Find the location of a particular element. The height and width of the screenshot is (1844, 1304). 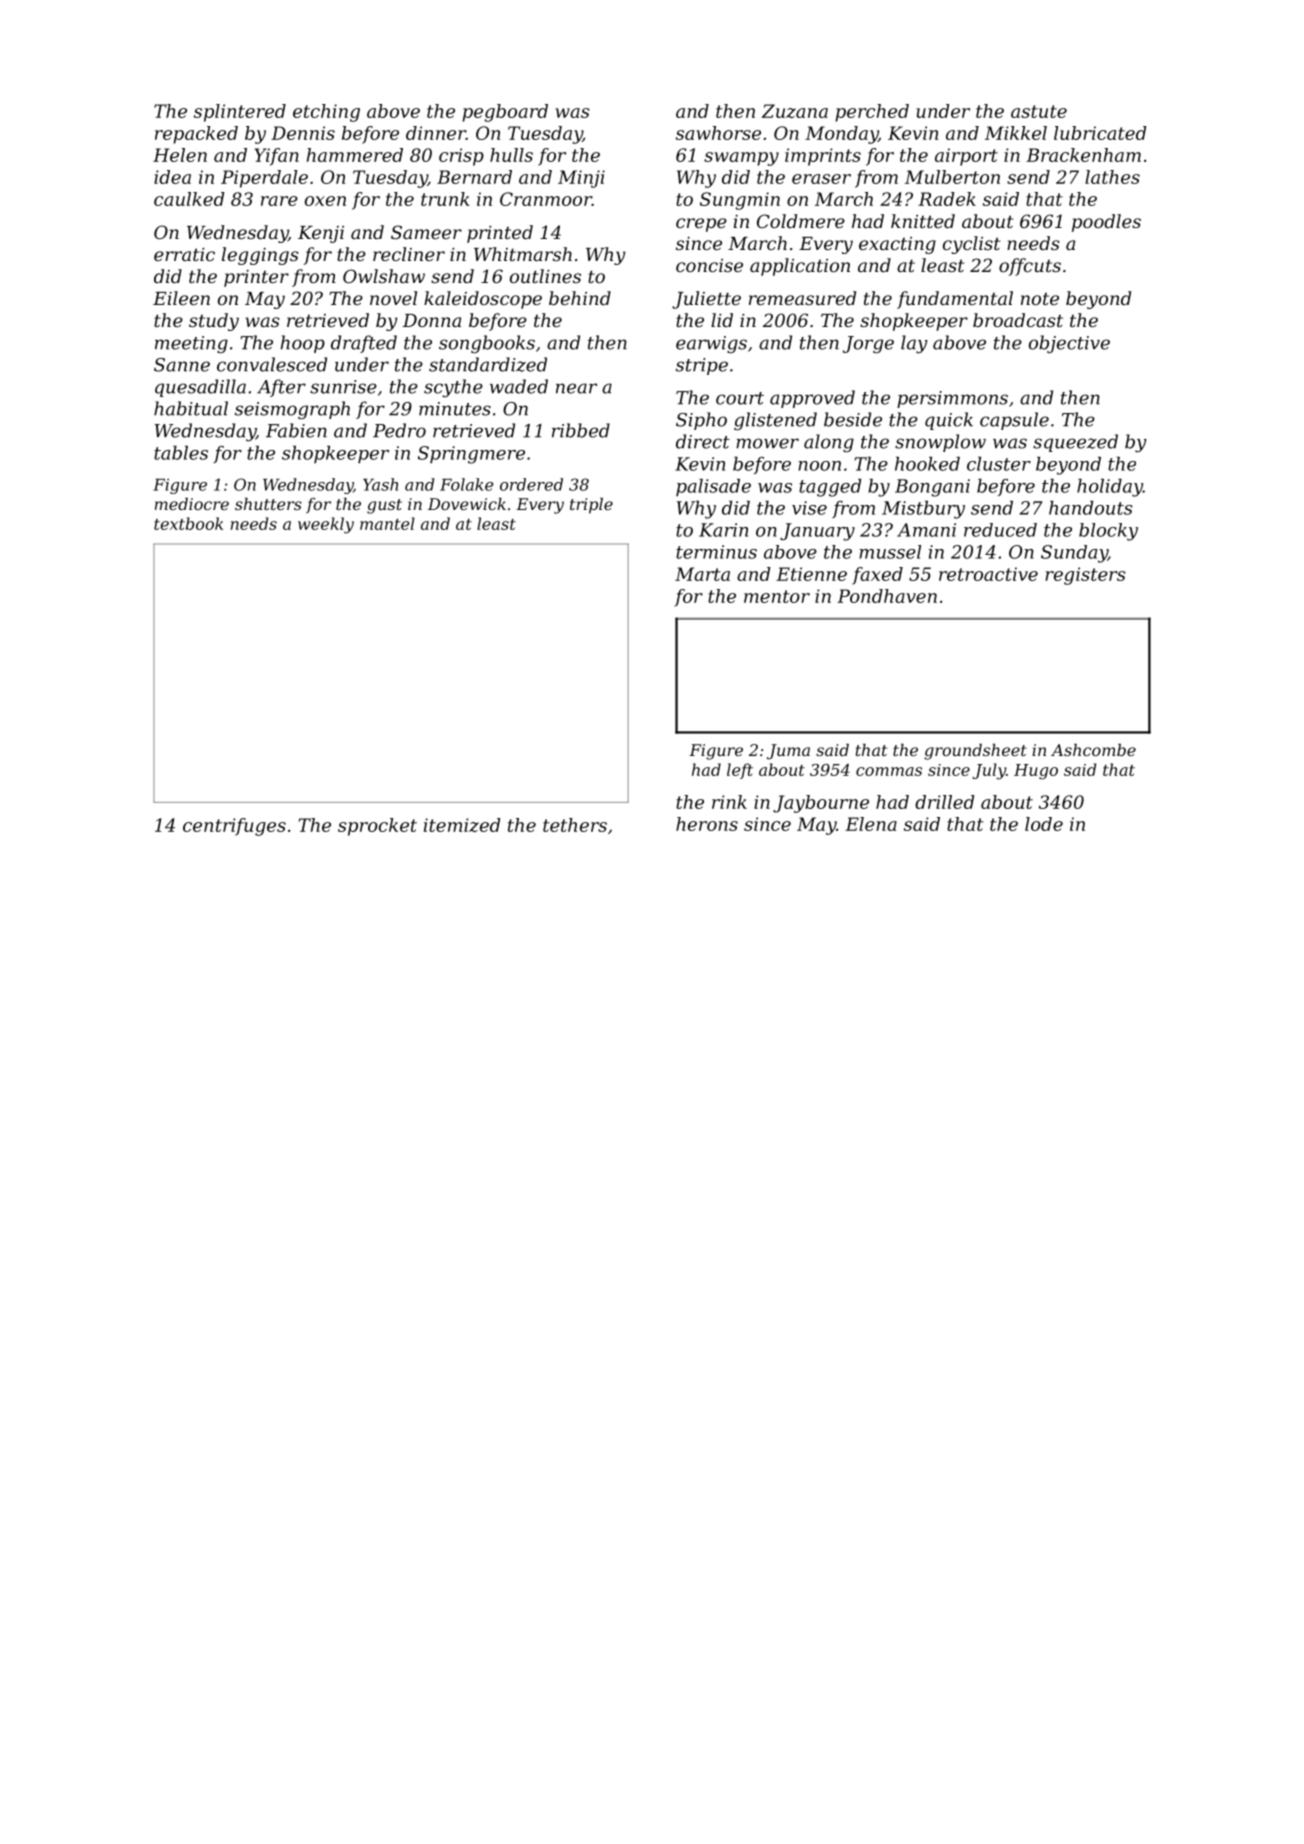

lode is located at coordinates (1044, 824).
